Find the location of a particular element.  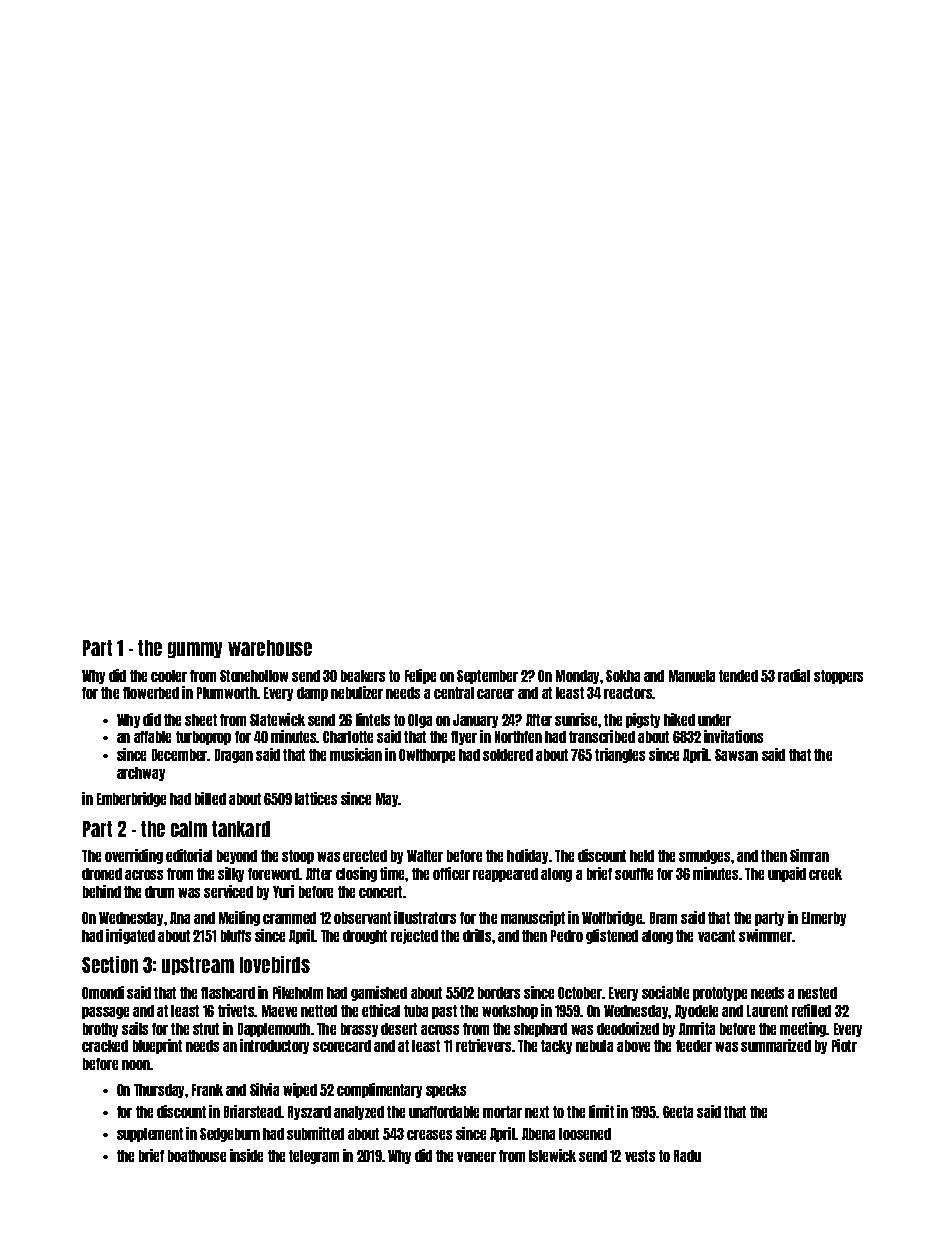

Sawsan is located at coordinates (736, 755).
